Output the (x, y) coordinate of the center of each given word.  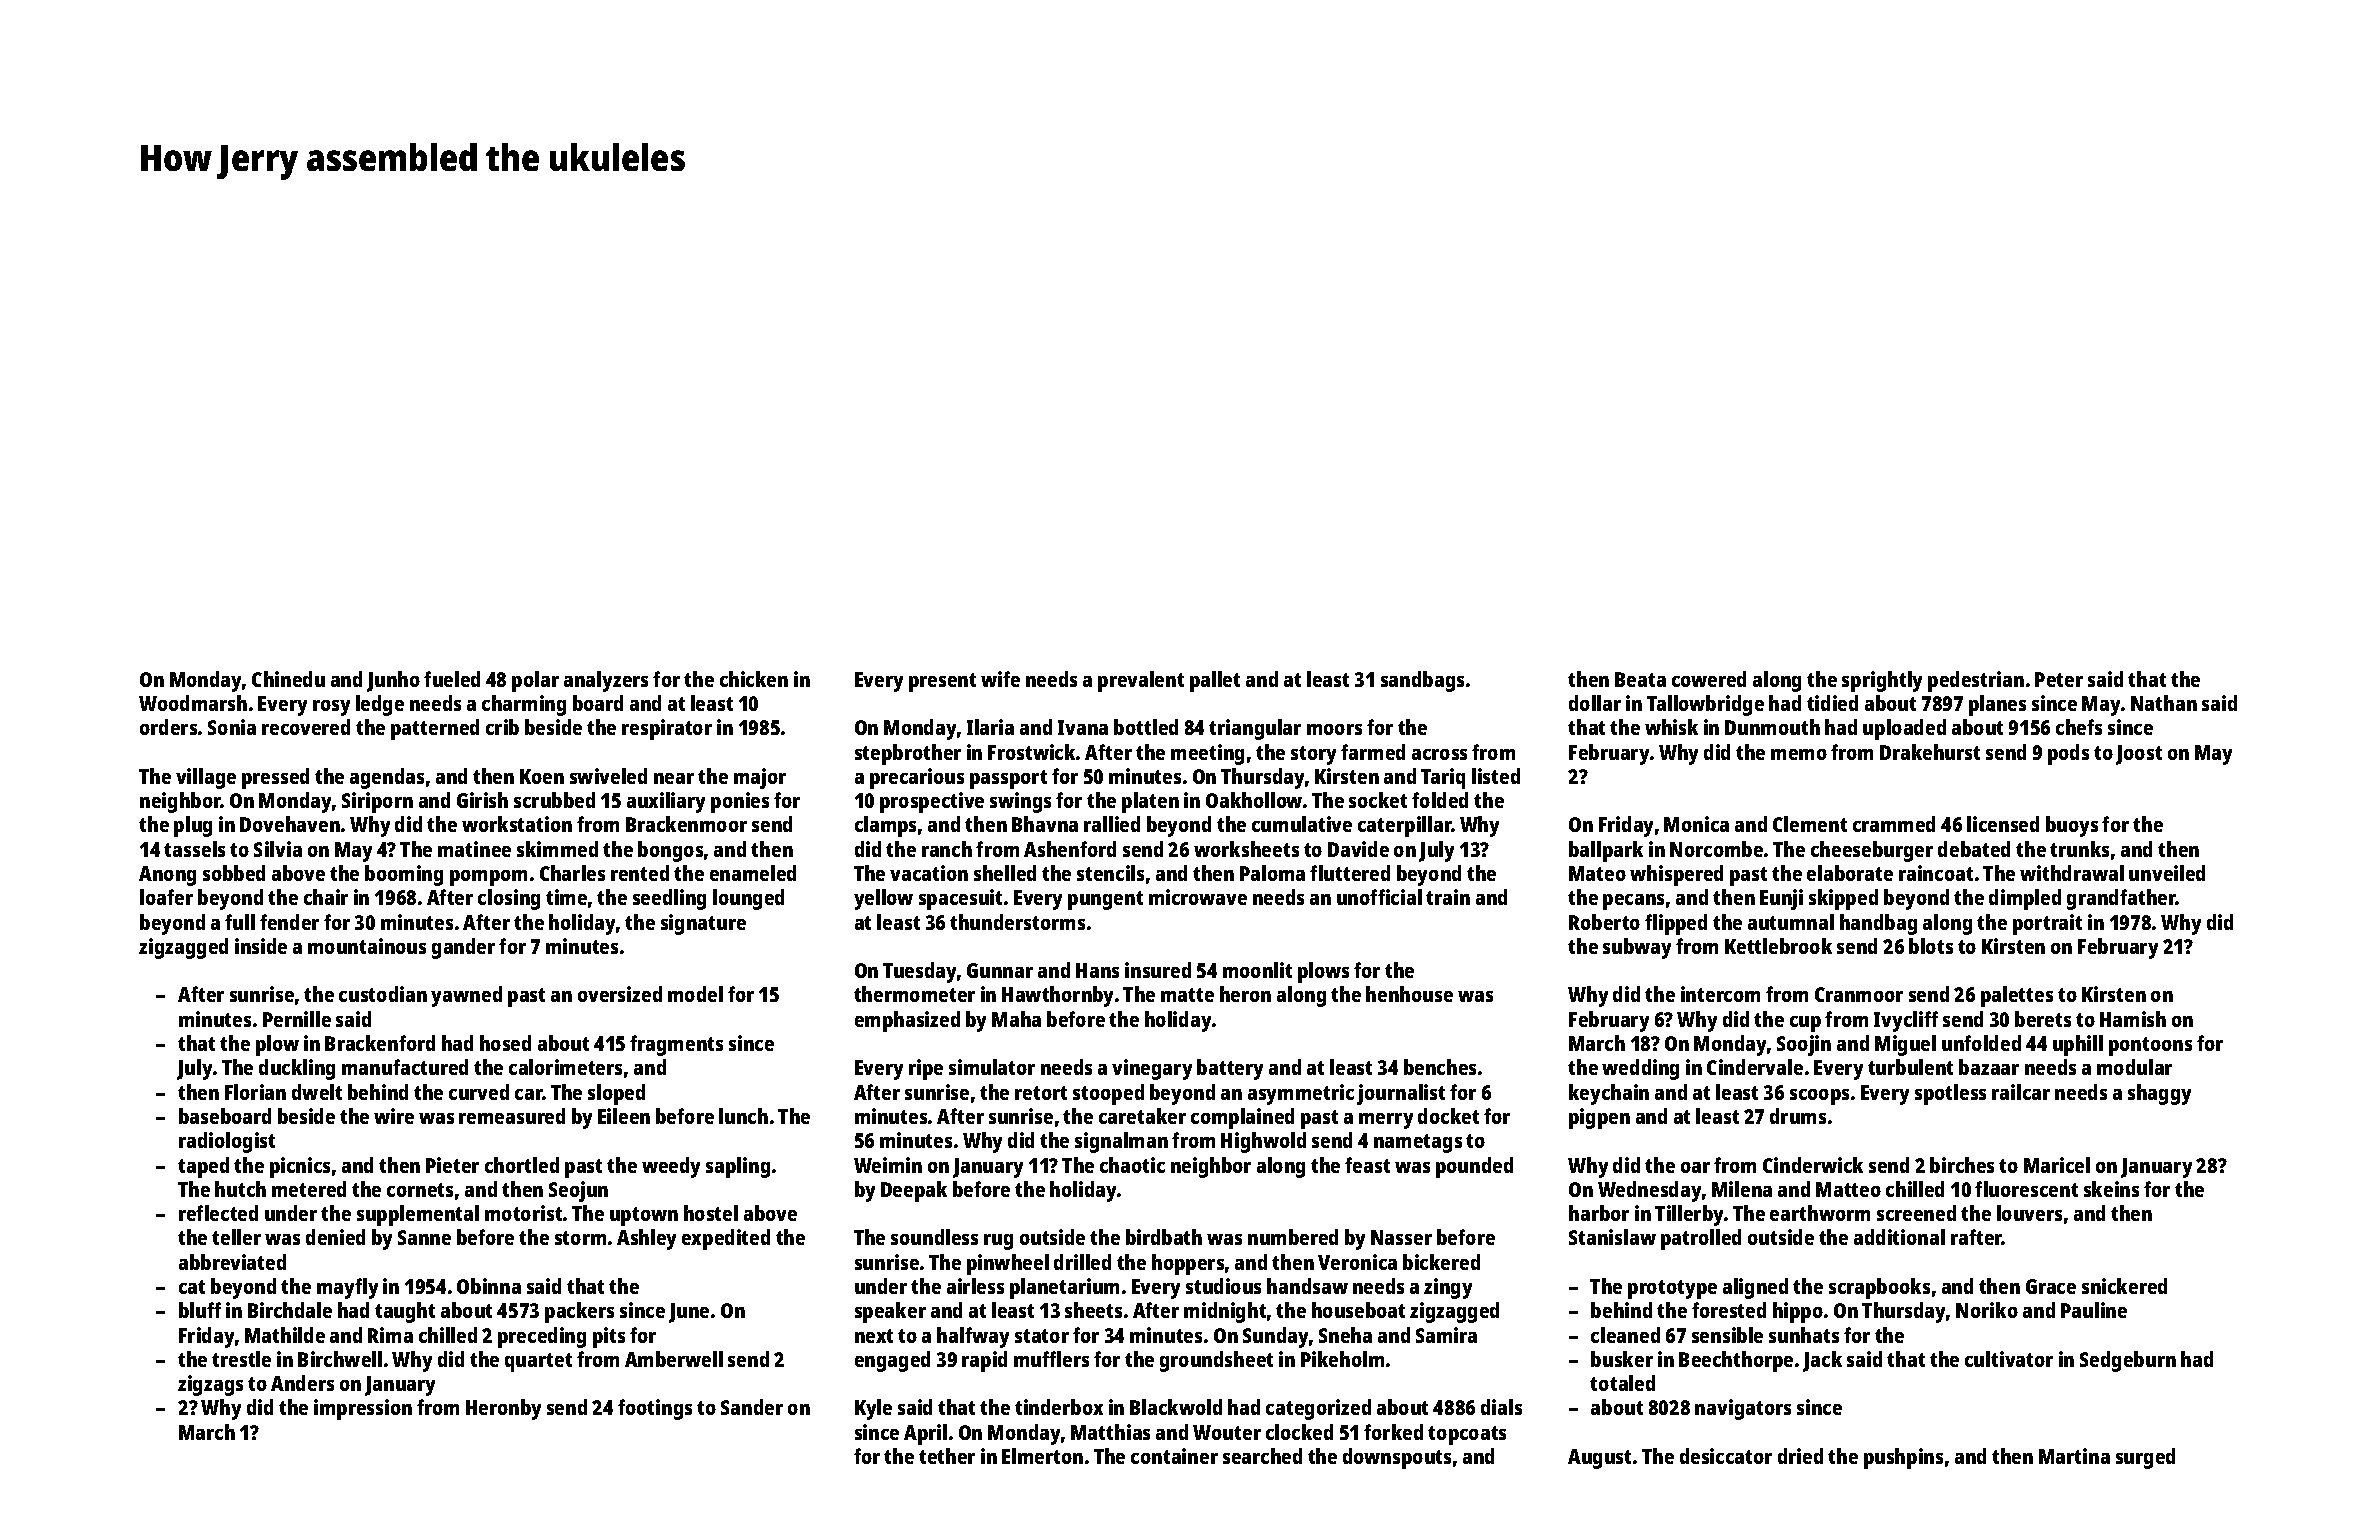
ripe (926, 1069)
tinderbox (1059, 1407)
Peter (2059, 679)
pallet (1215, 681)
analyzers (606, 681)
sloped (616, 1094)
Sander (752, 1407)
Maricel (2057, 1165)
